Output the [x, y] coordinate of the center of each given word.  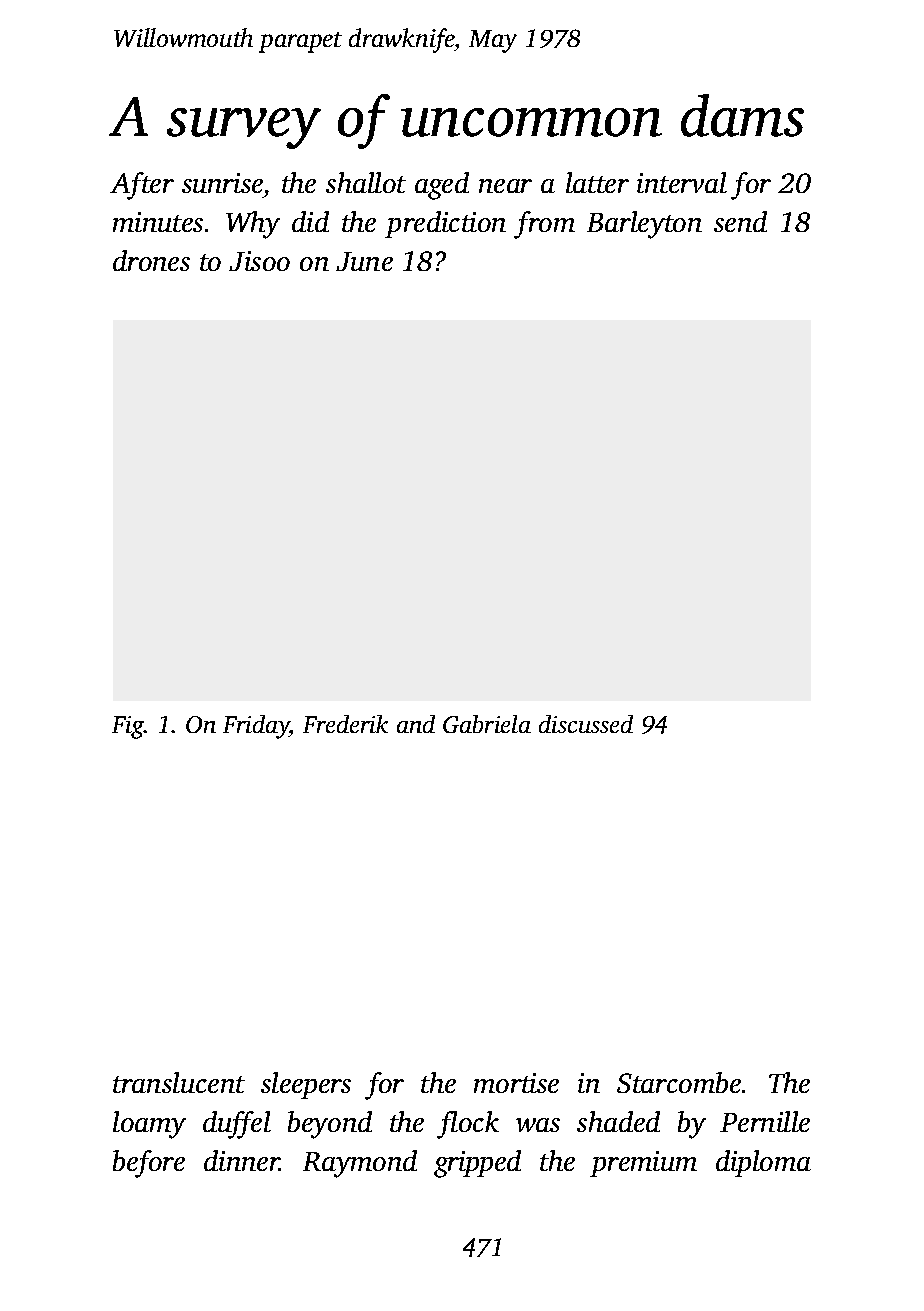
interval [682, 182]
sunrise [222, 183]
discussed [586, 724]
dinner [241, 1160]
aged [442, 186]
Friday [256, 727]
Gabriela [487, 724]
